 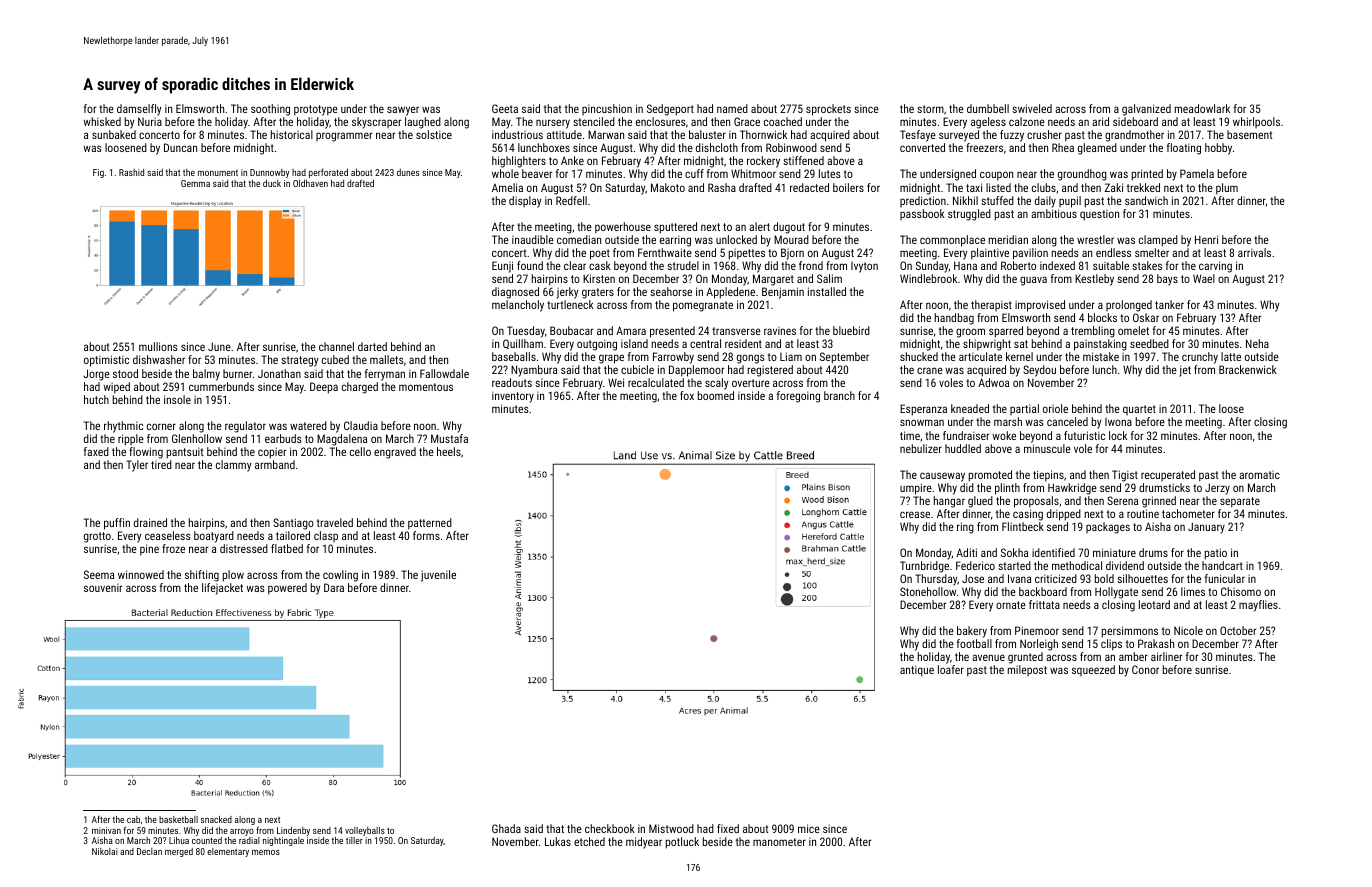 What do you see at coordinates (438, 576) in the page?
I see `juvenile` at bounding box center [438, 576].
